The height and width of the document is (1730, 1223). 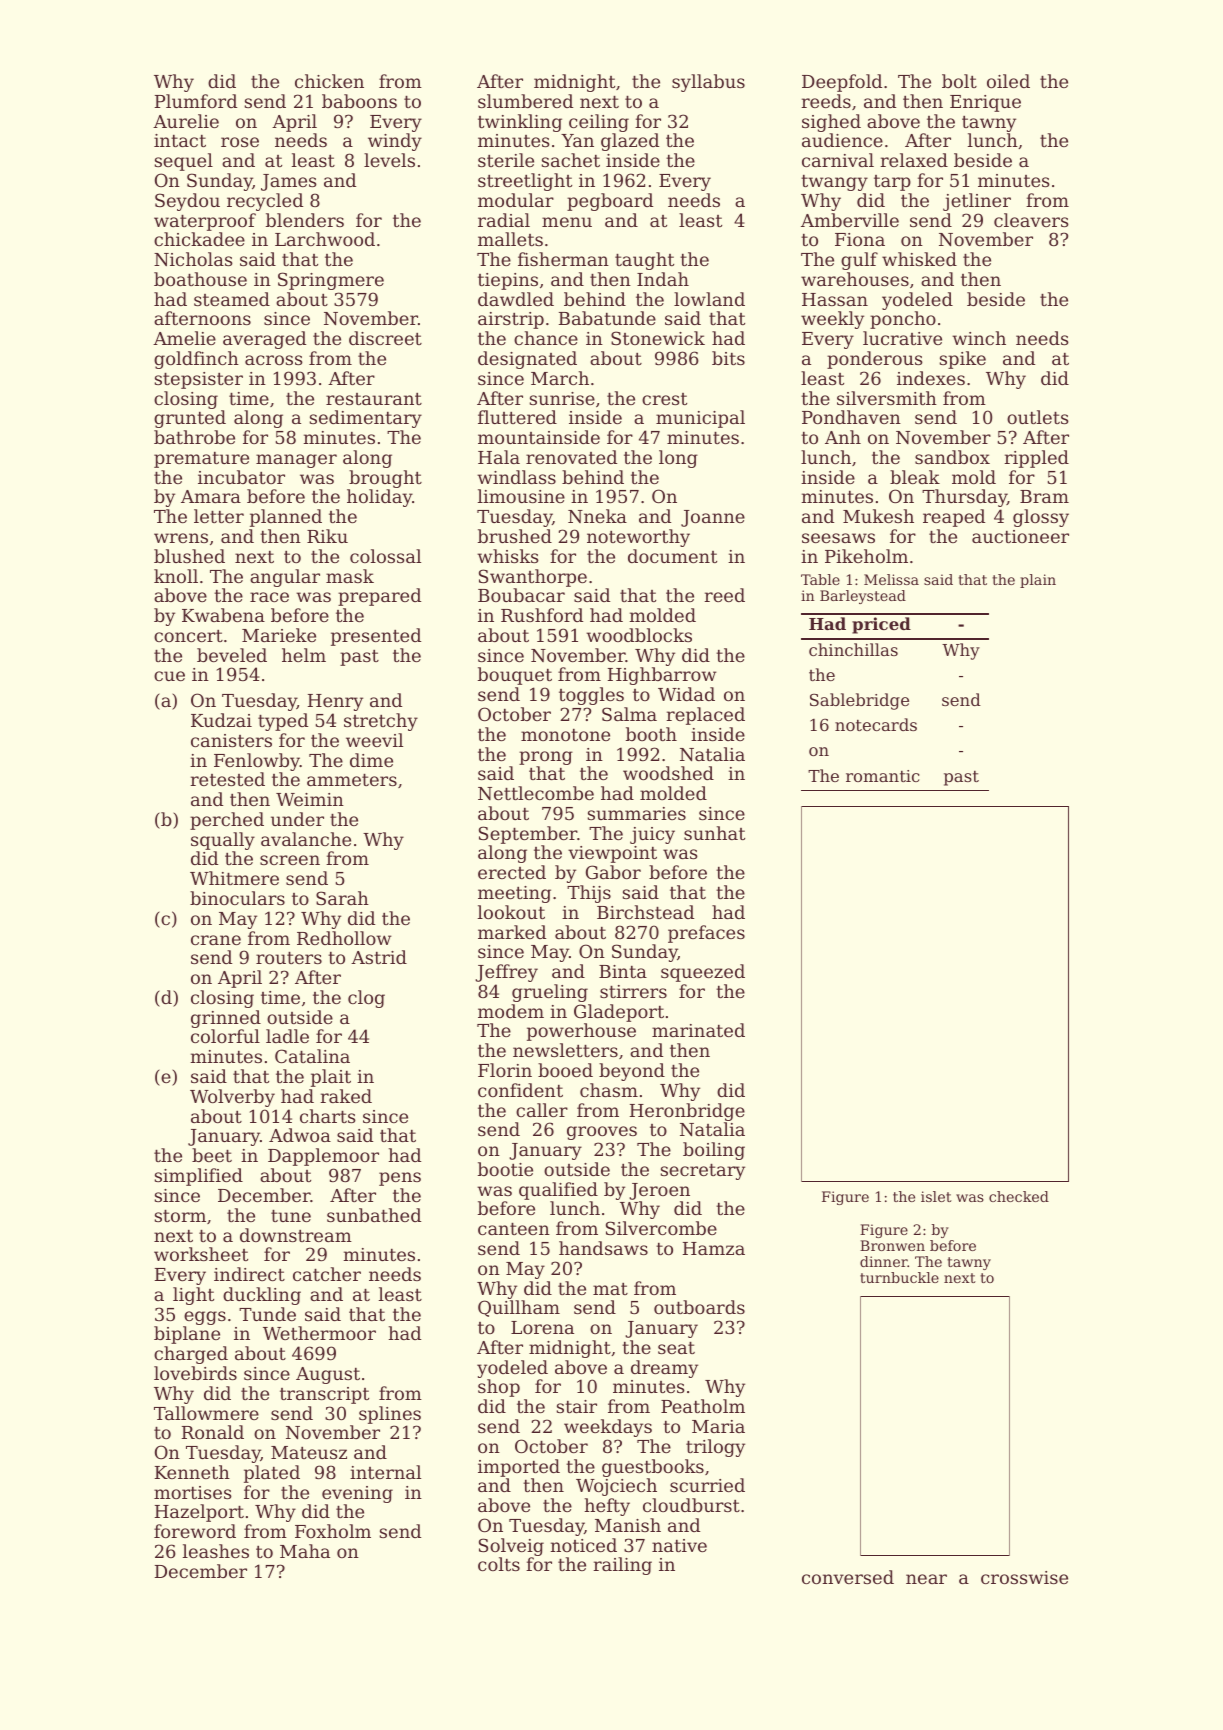 I want to click on prepared, so click(x=379, y=597).
